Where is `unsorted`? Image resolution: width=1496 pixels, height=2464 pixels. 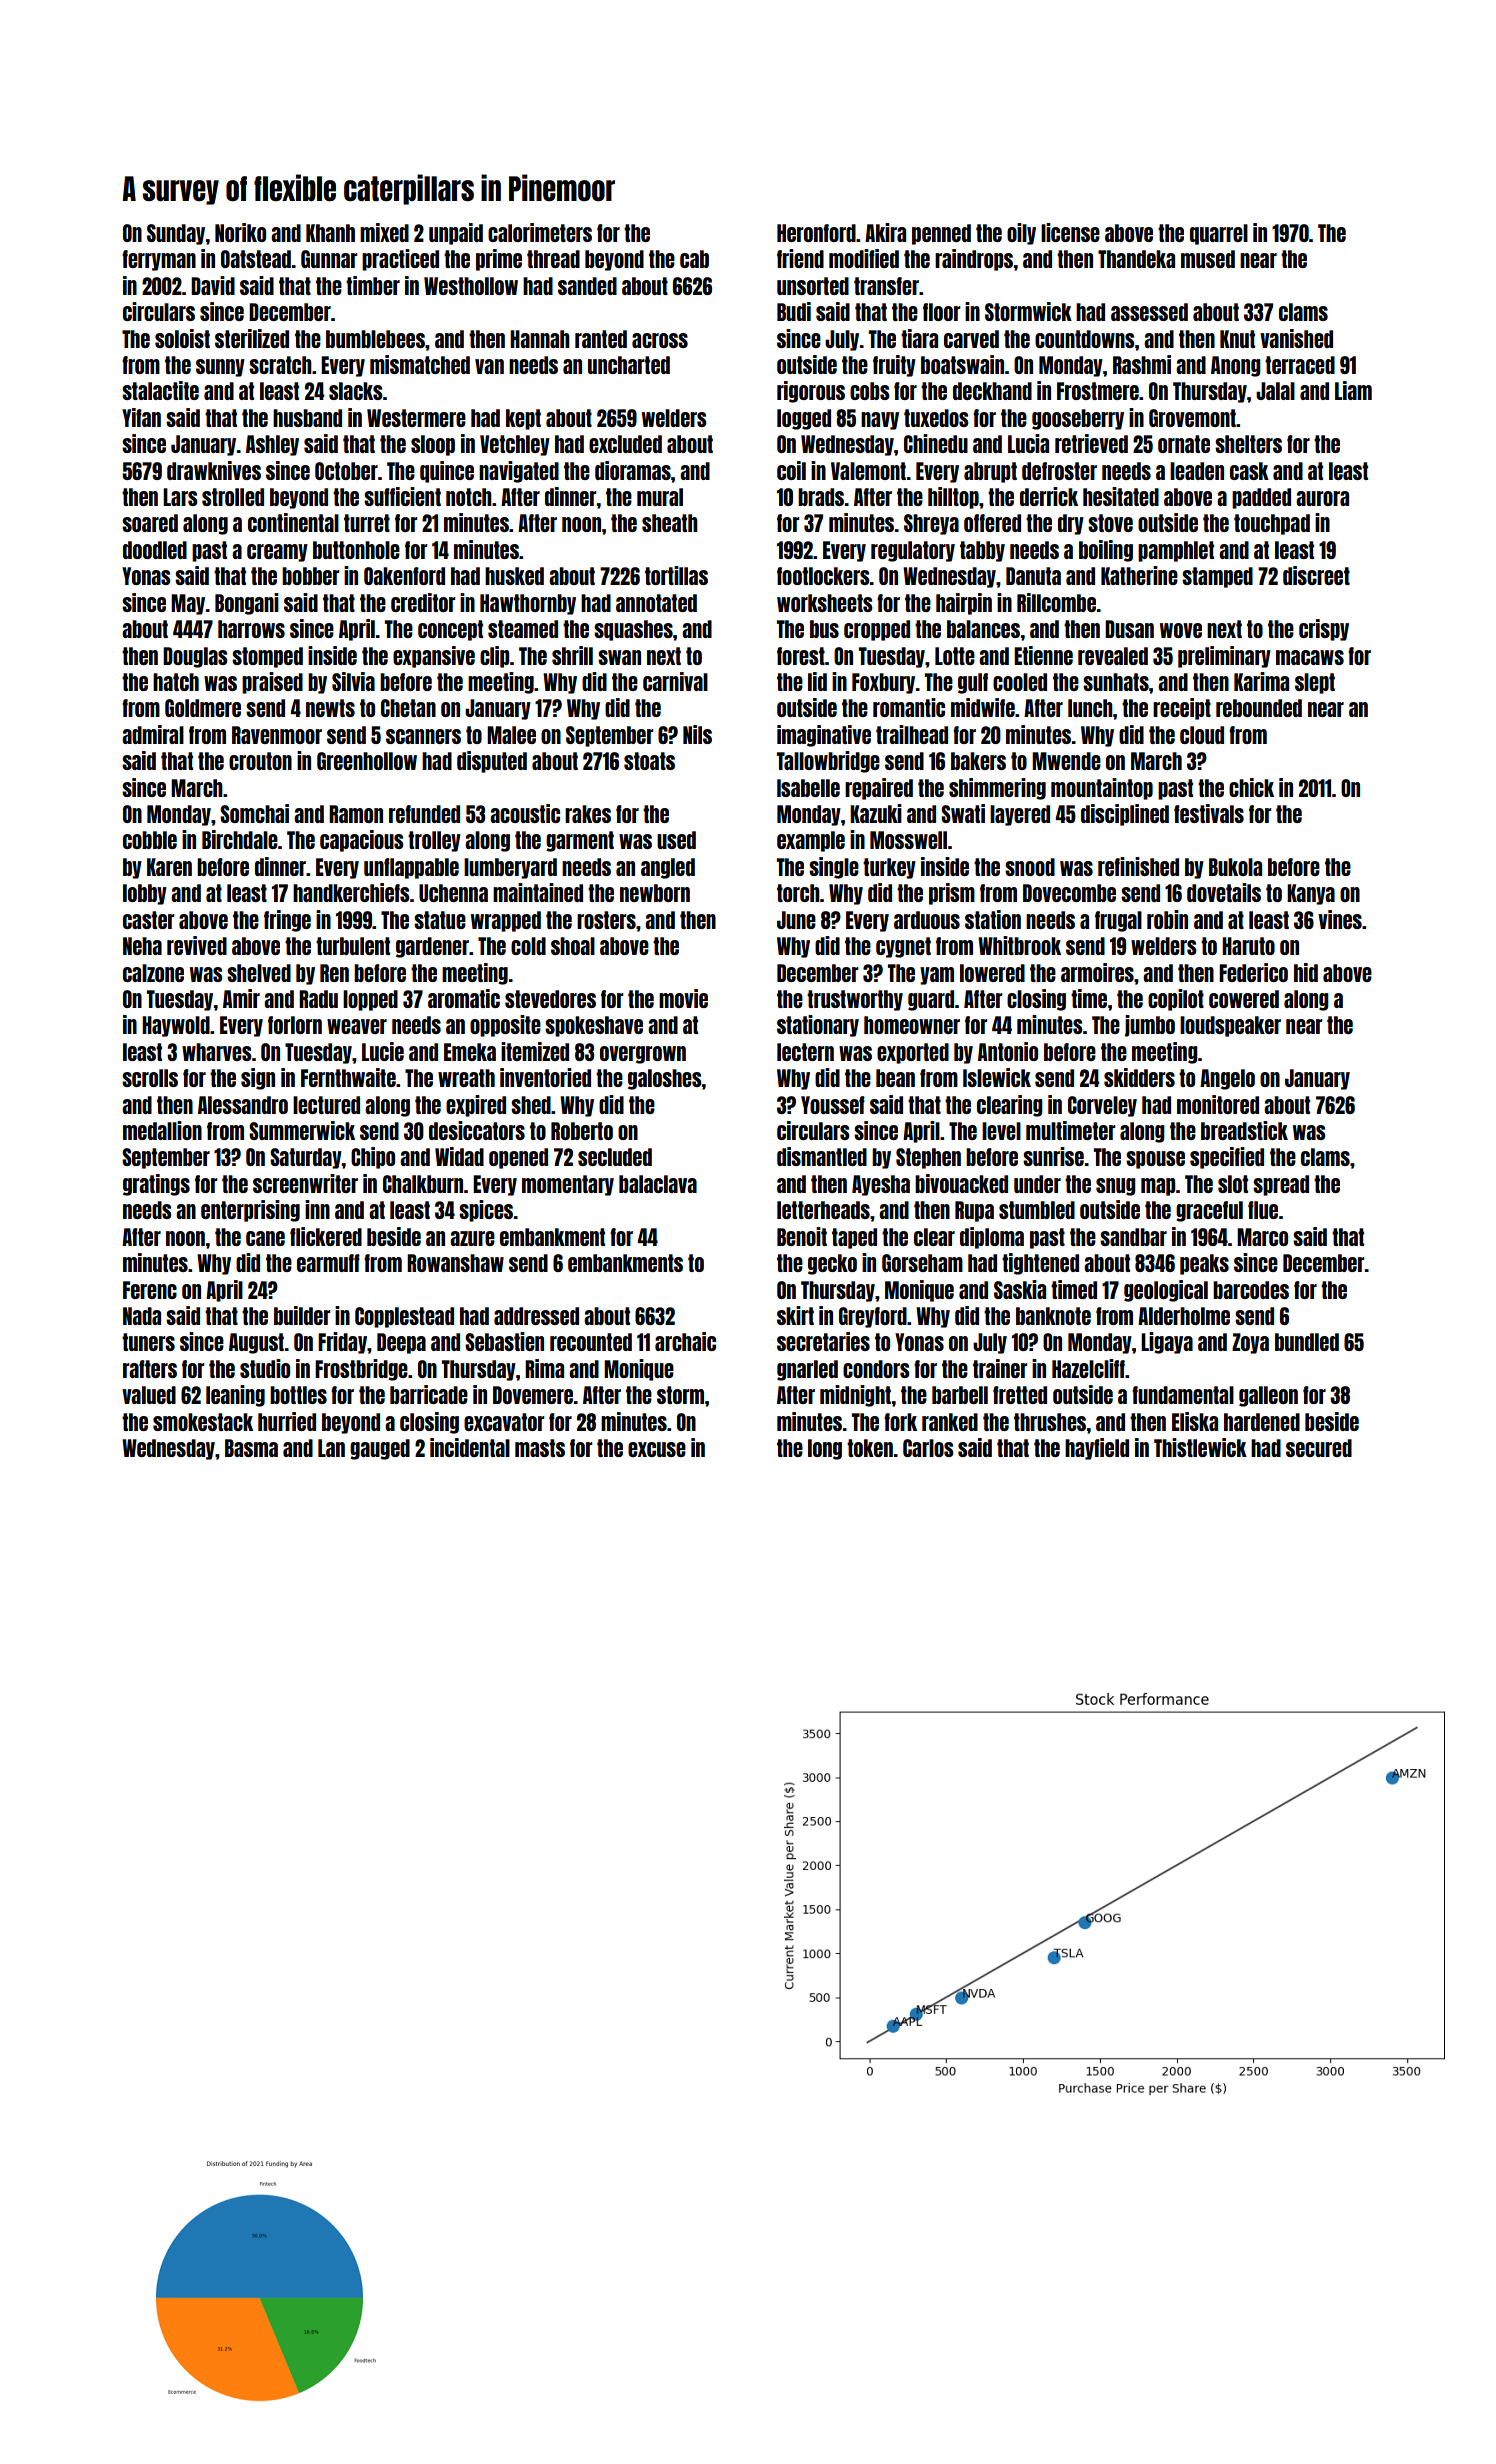
unsorted is located at coordinates (813, 286).
